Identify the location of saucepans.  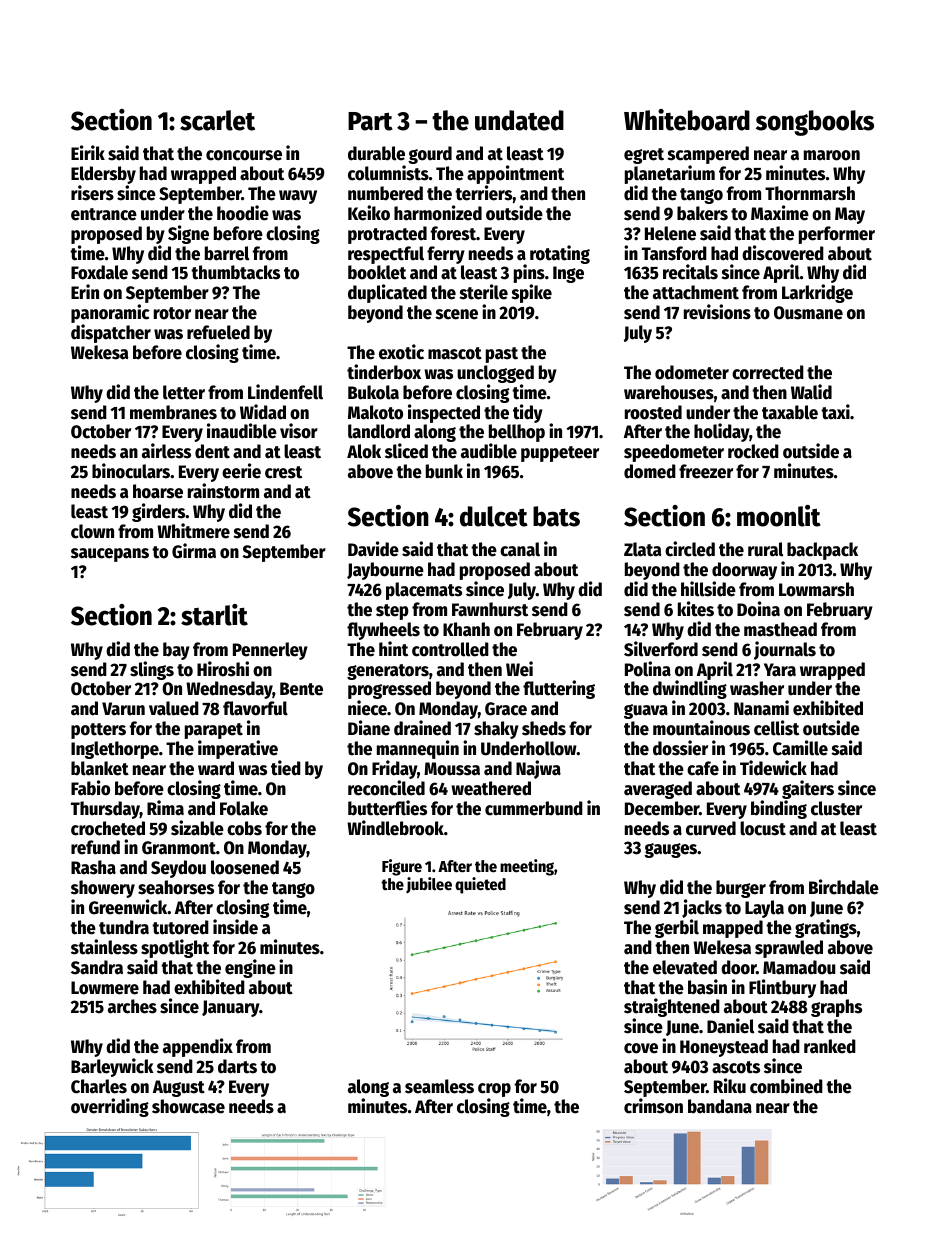
(110, 555).
